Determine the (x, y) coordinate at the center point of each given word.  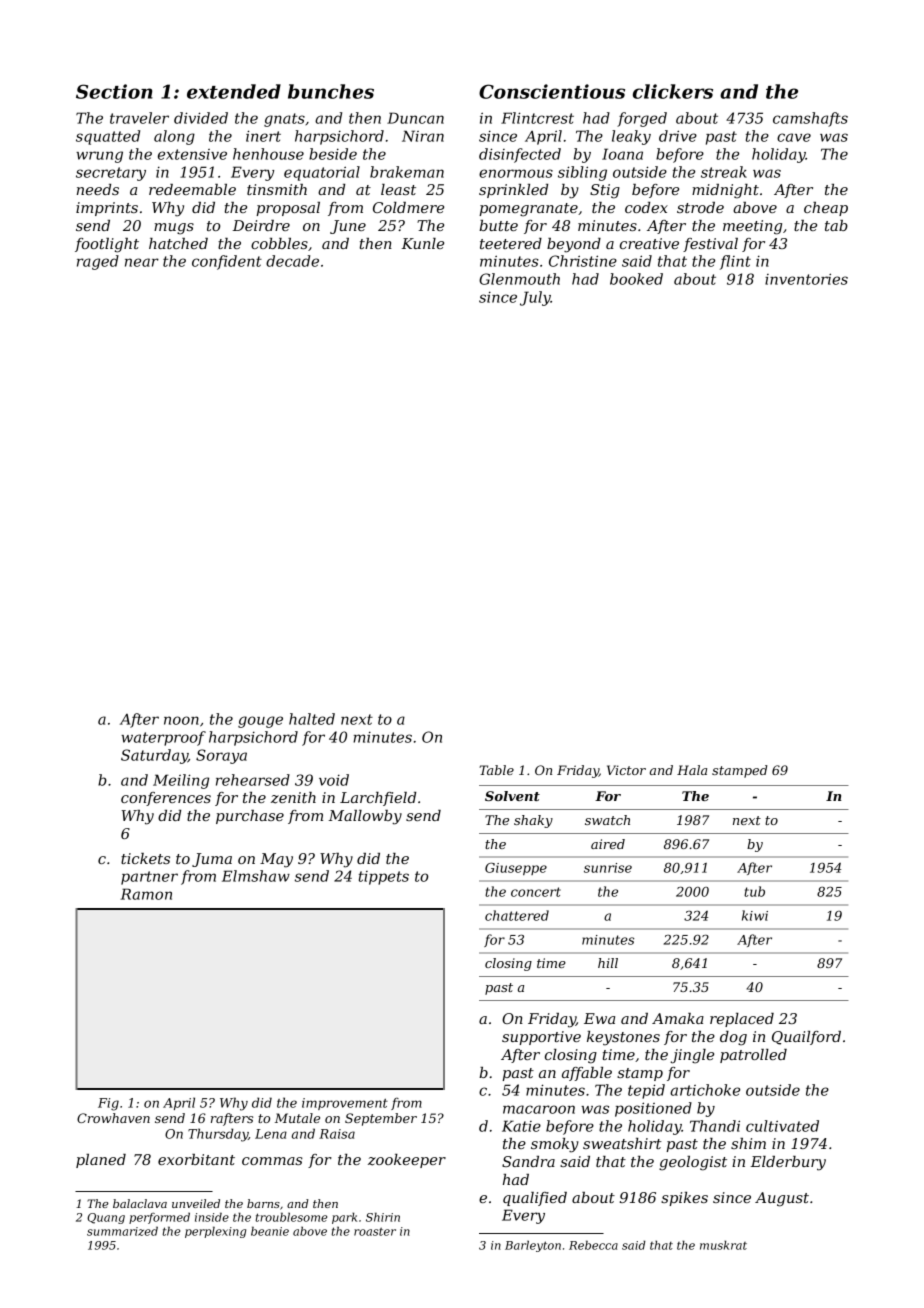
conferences (166, 799)
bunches (331, 91)
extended (234, 91)
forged (642, 119)
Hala (692, 770)
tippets (384, 878)
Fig (108, 1104)
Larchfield (378, 799)
